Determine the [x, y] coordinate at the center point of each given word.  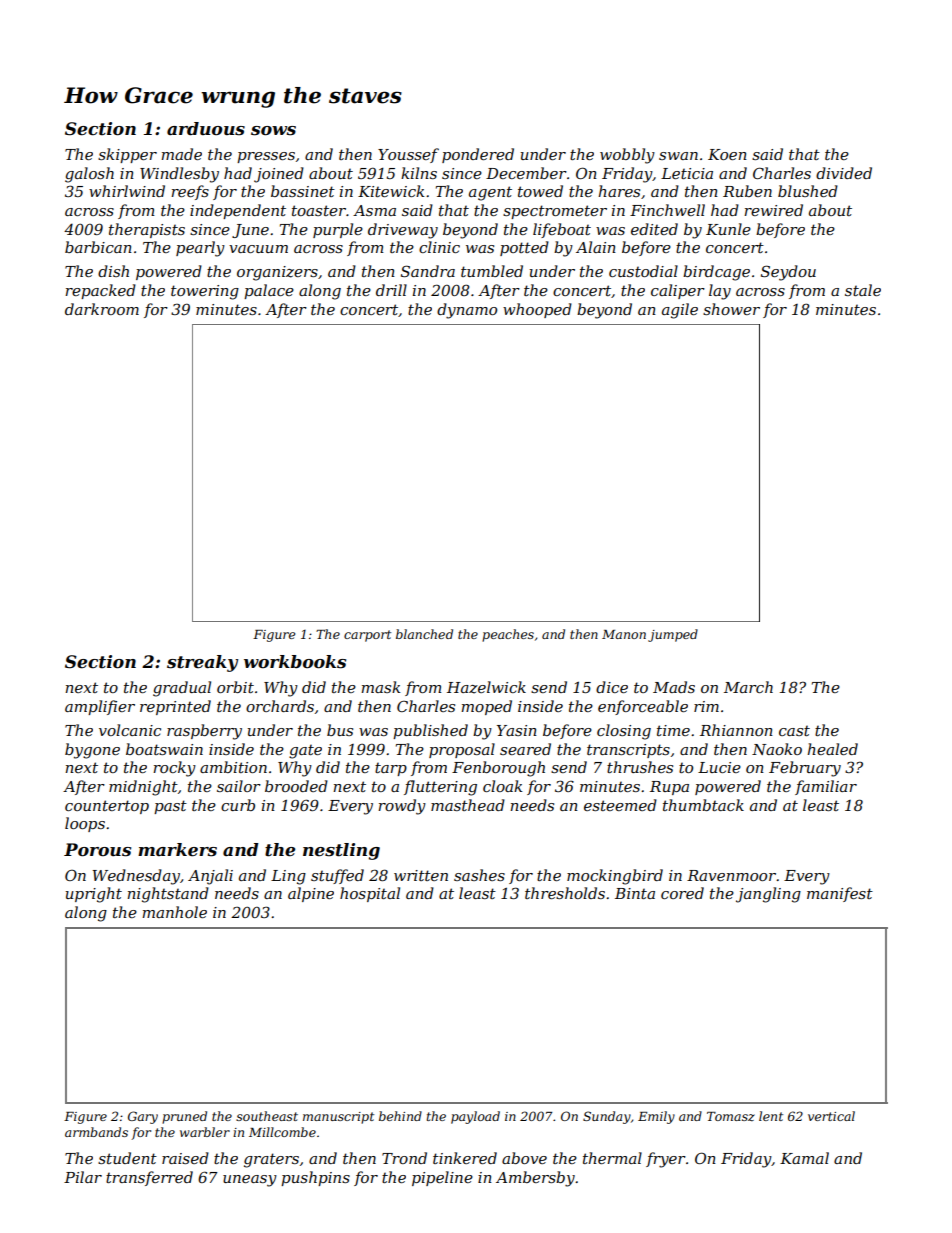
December [526, 173]
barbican [98, 247]
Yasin [517, 730]
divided [844, 173]
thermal [612, 1158]
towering [205, 292]
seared [525, 749]
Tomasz [731, 1116]
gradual [182, 689]
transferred [149, 1178]
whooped [537, 310]
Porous [97, 850]
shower [731, 309]
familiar [826, 787]
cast [794, 730]
